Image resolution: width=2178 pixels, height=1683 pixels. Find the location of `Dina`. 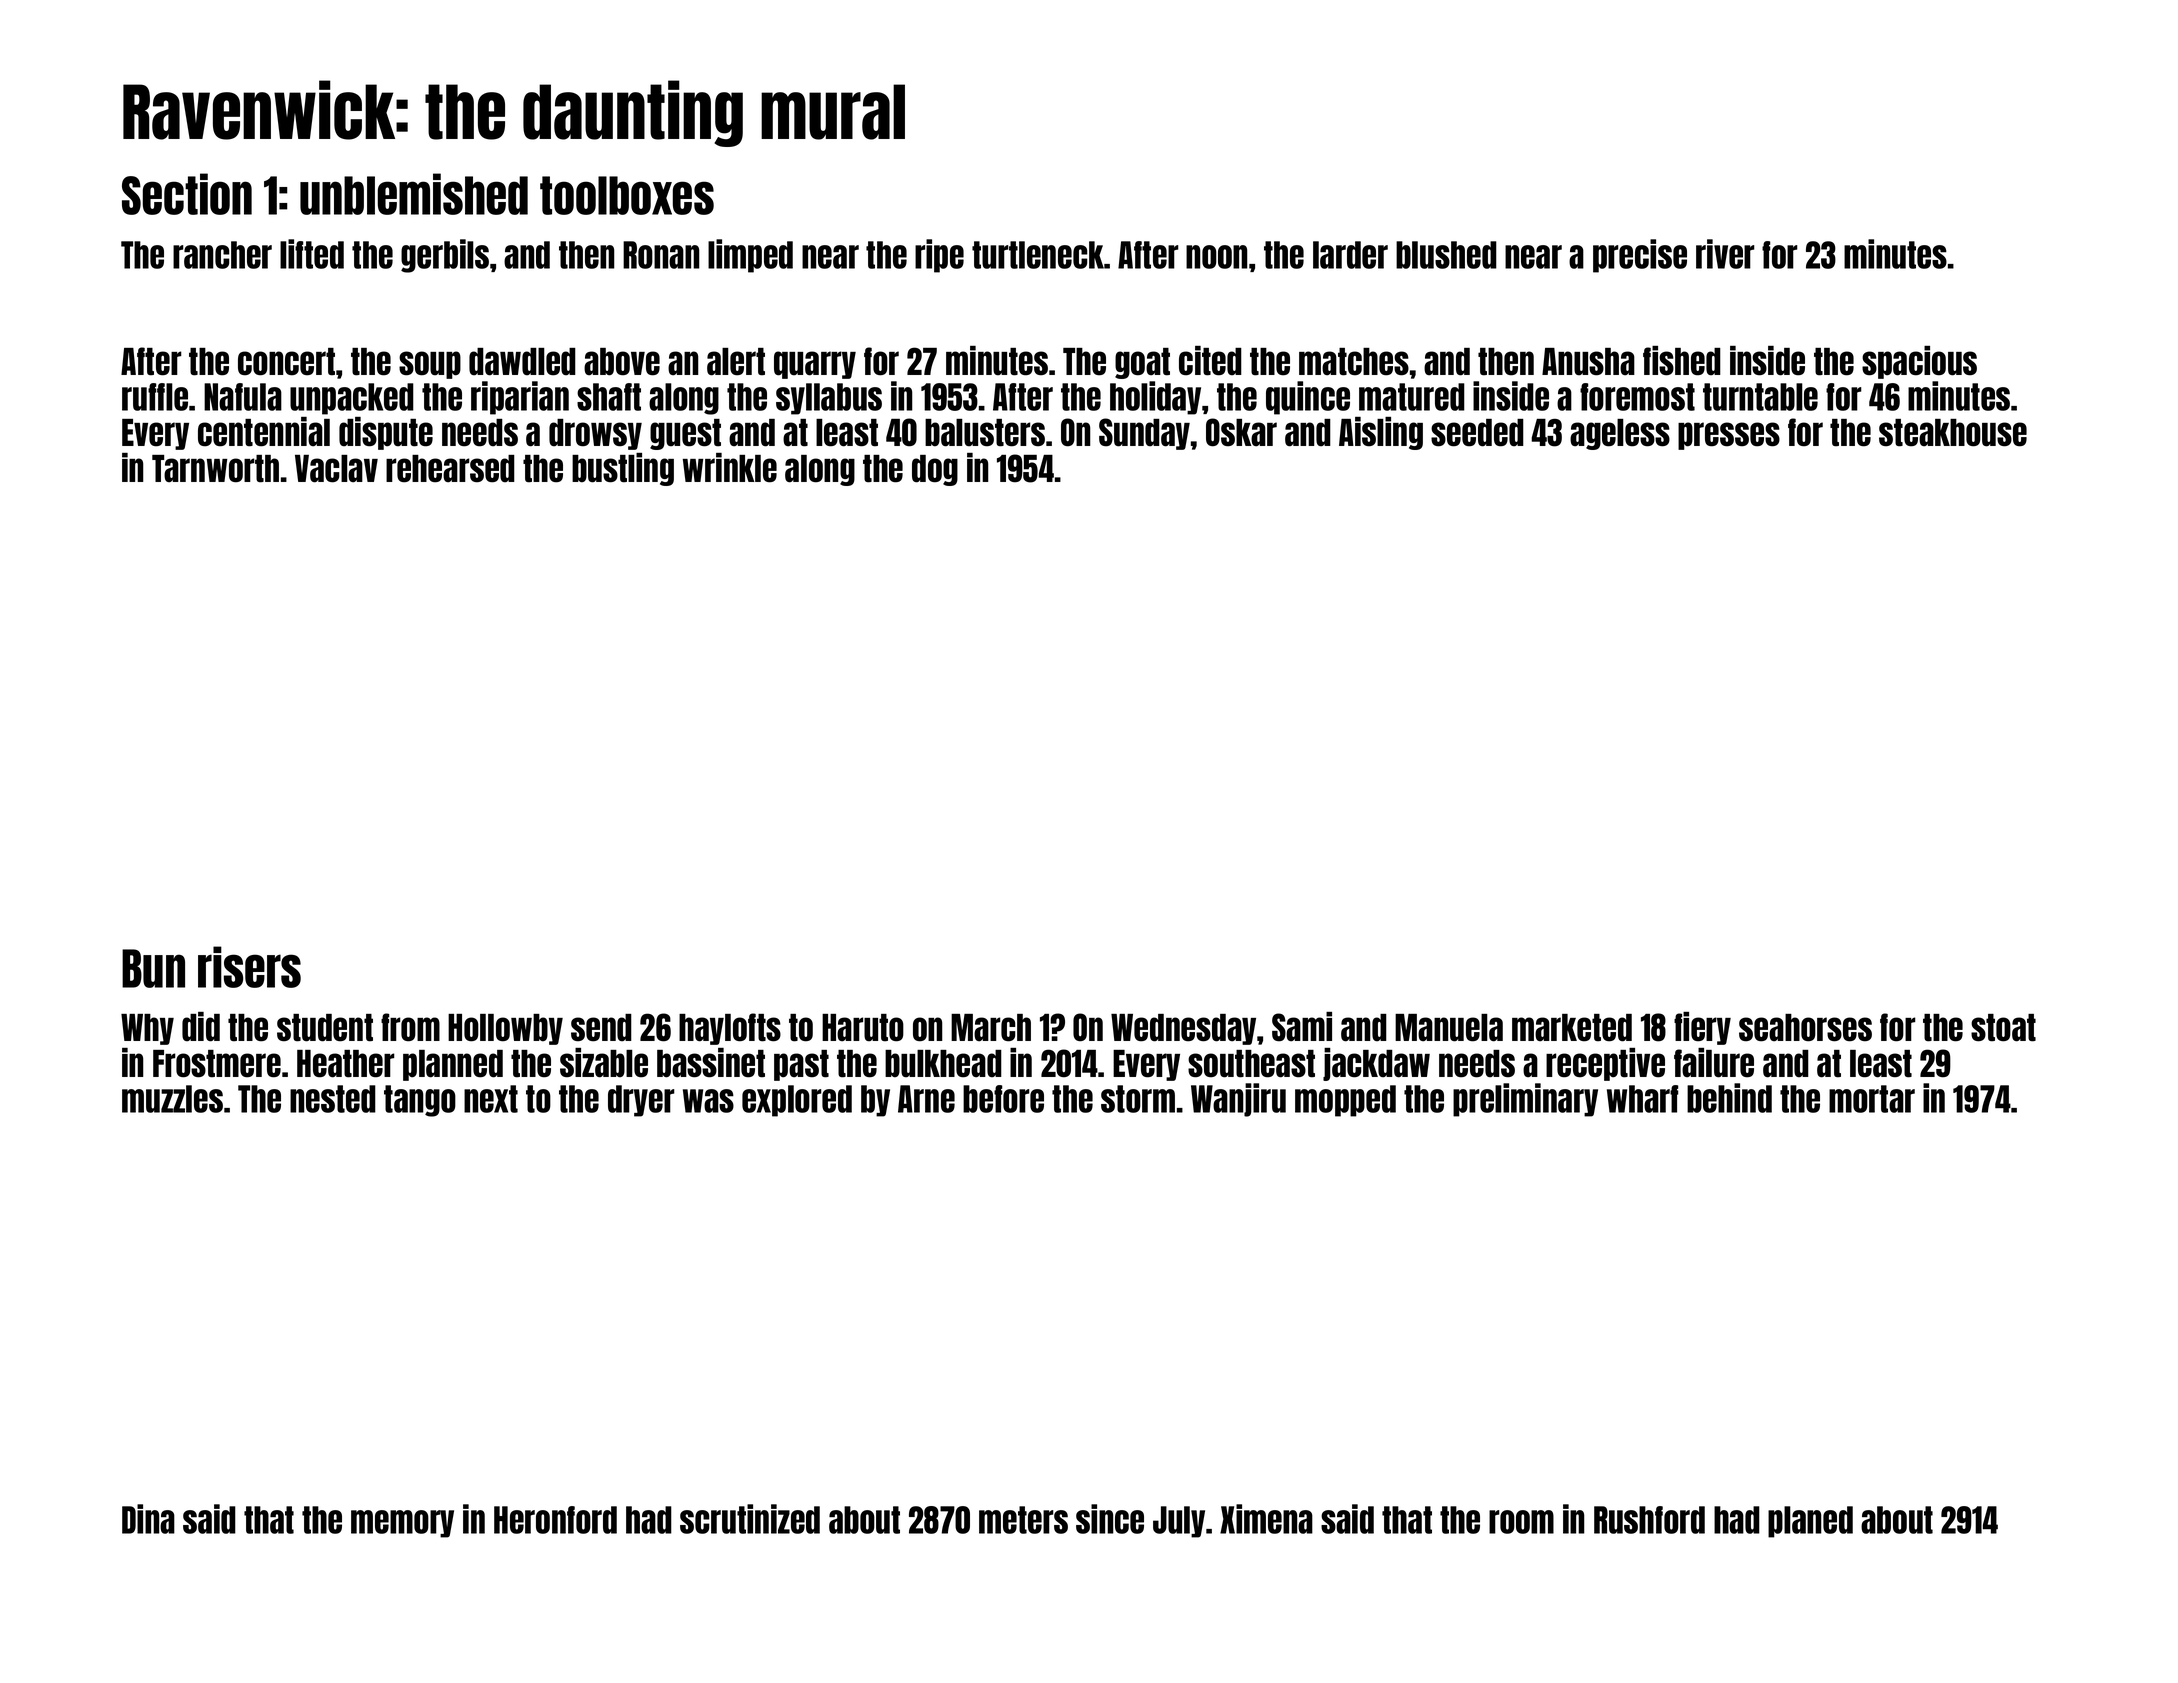

Dina is located at coordinates (148, 1519).
